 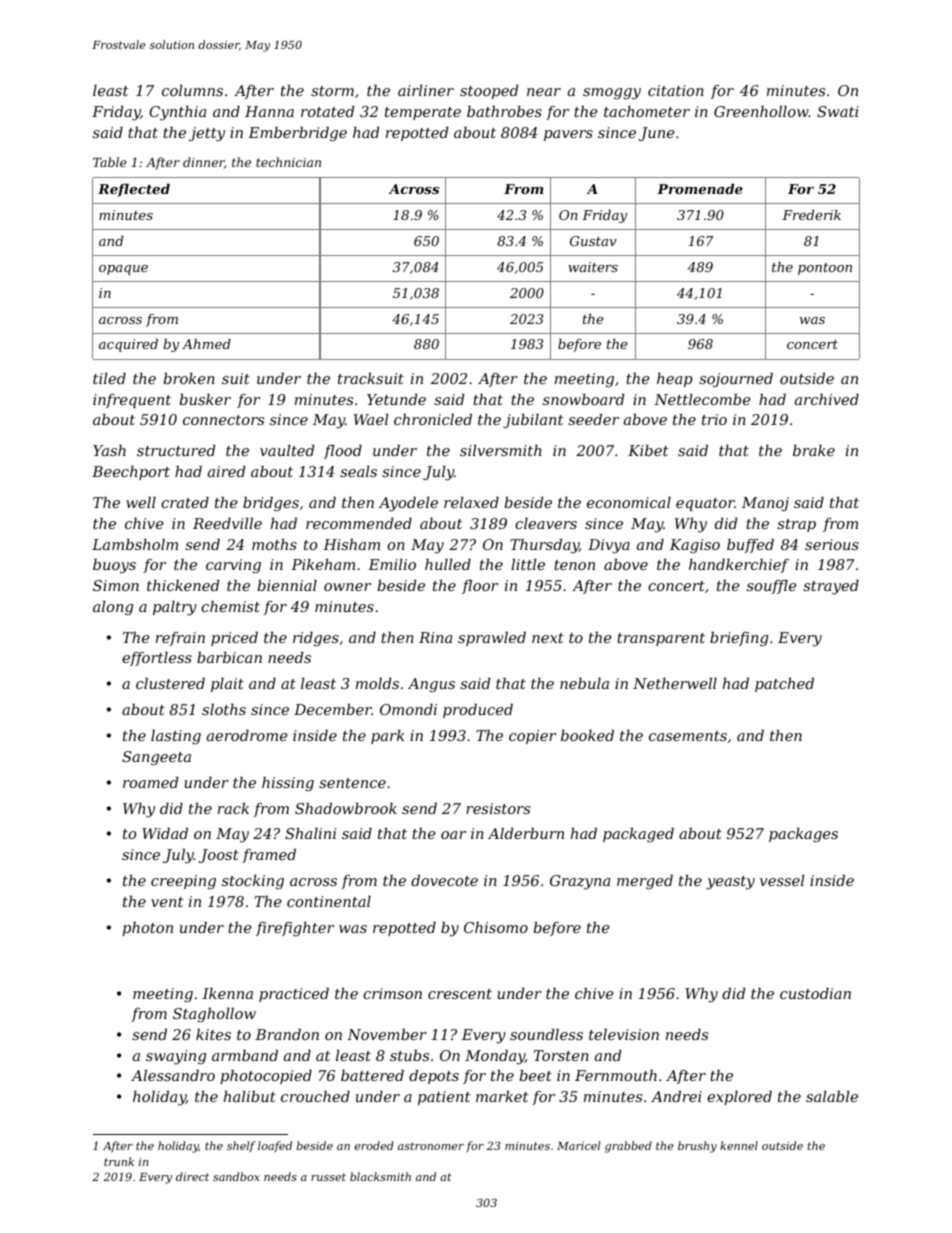 I want to click on technician, so click(x=288, y=162).
